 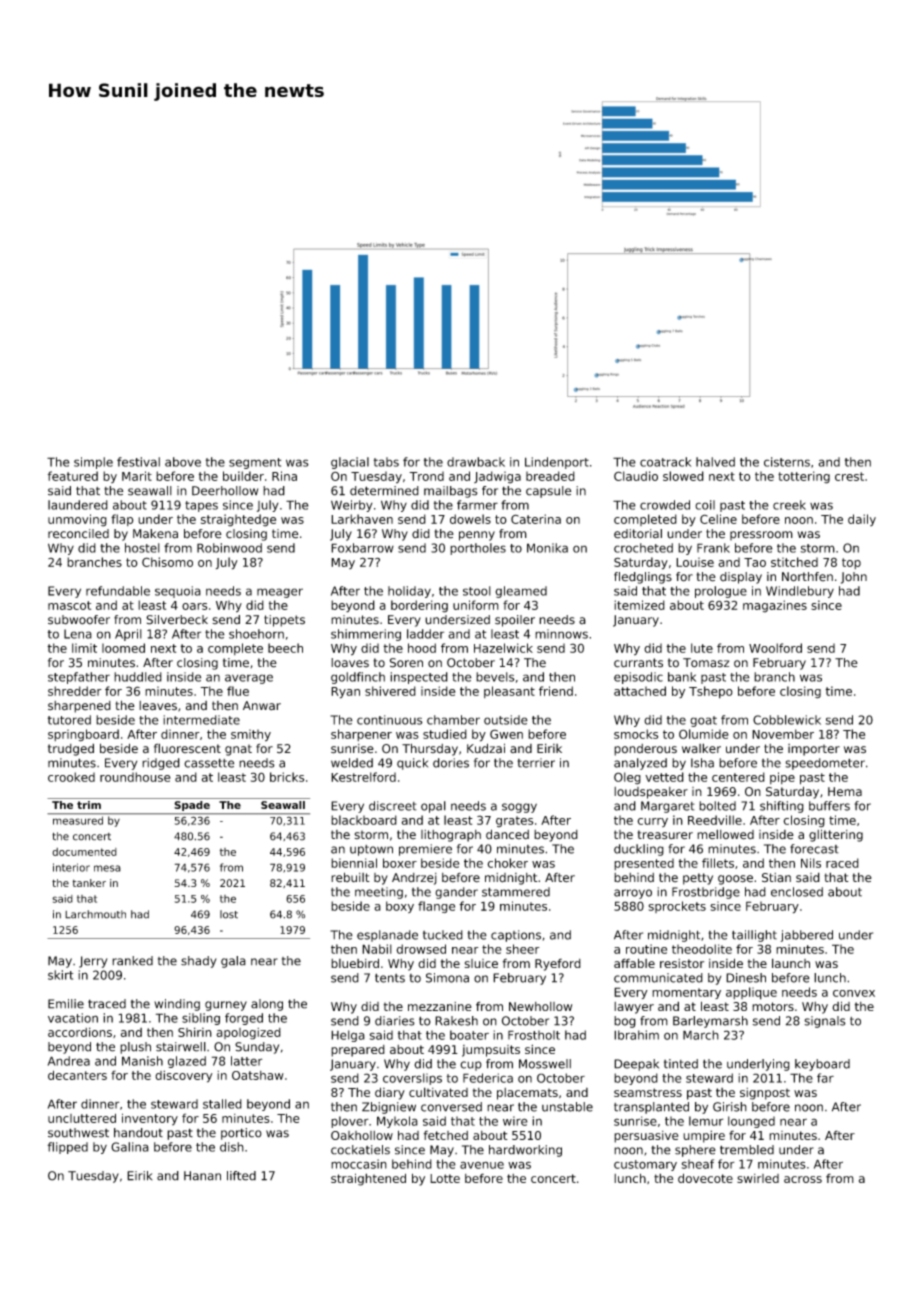 What do you see at coordinates (368, 1179) in the document?
I see `straightened` at bounding box center [368, 1179].
